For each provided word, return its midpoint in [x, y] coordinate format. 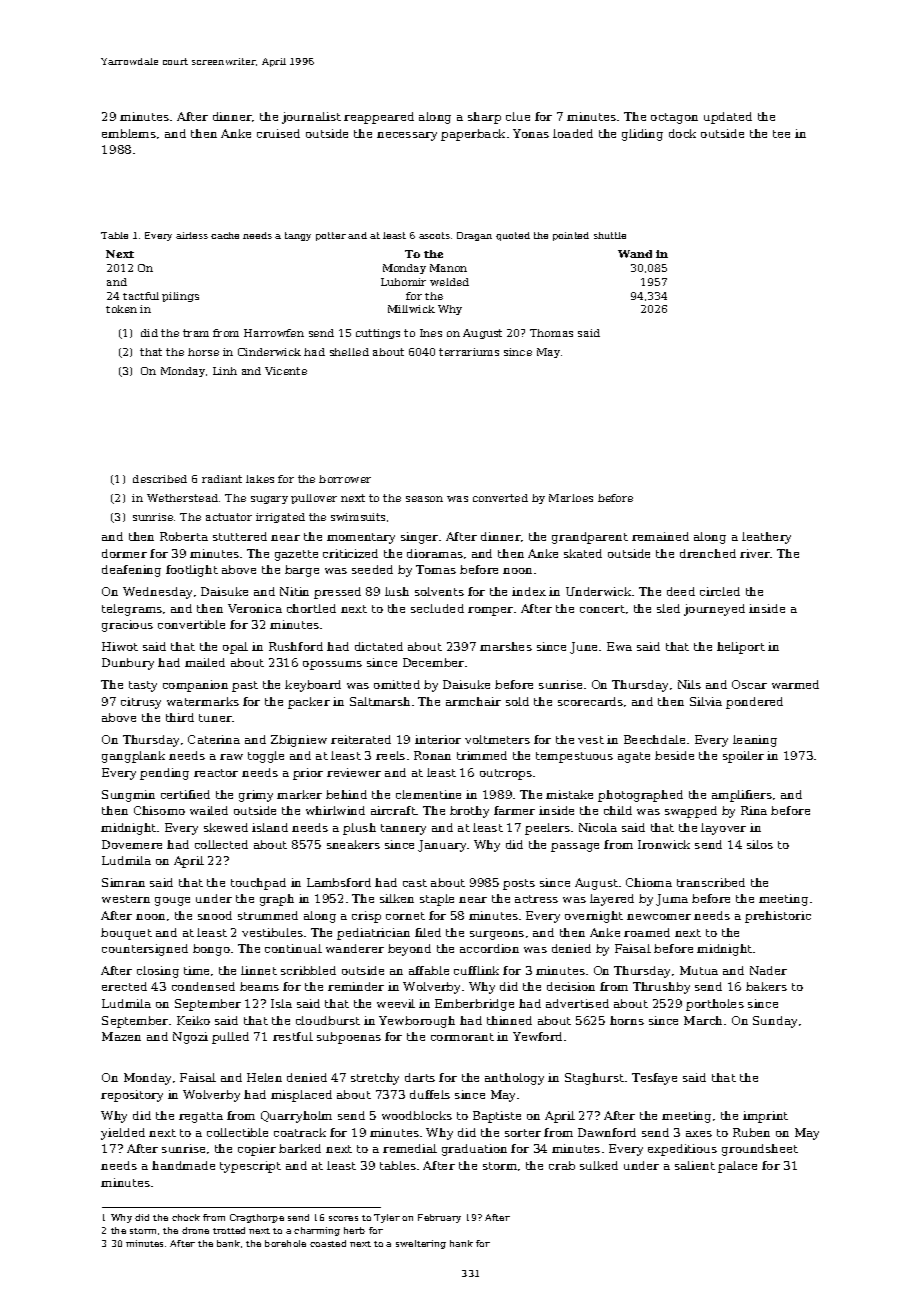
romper [490, 611]
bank [228, 1243]
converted [500, 498]
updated [728, 118]
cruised [278, 133]
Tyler [387, 1218]
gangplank [133, 757]
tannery [403, 829]
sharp [484, 118]
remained [660, 536]
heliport [741, 648]
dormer [124, 553]
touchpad [258, 884]
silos [760, 844]
